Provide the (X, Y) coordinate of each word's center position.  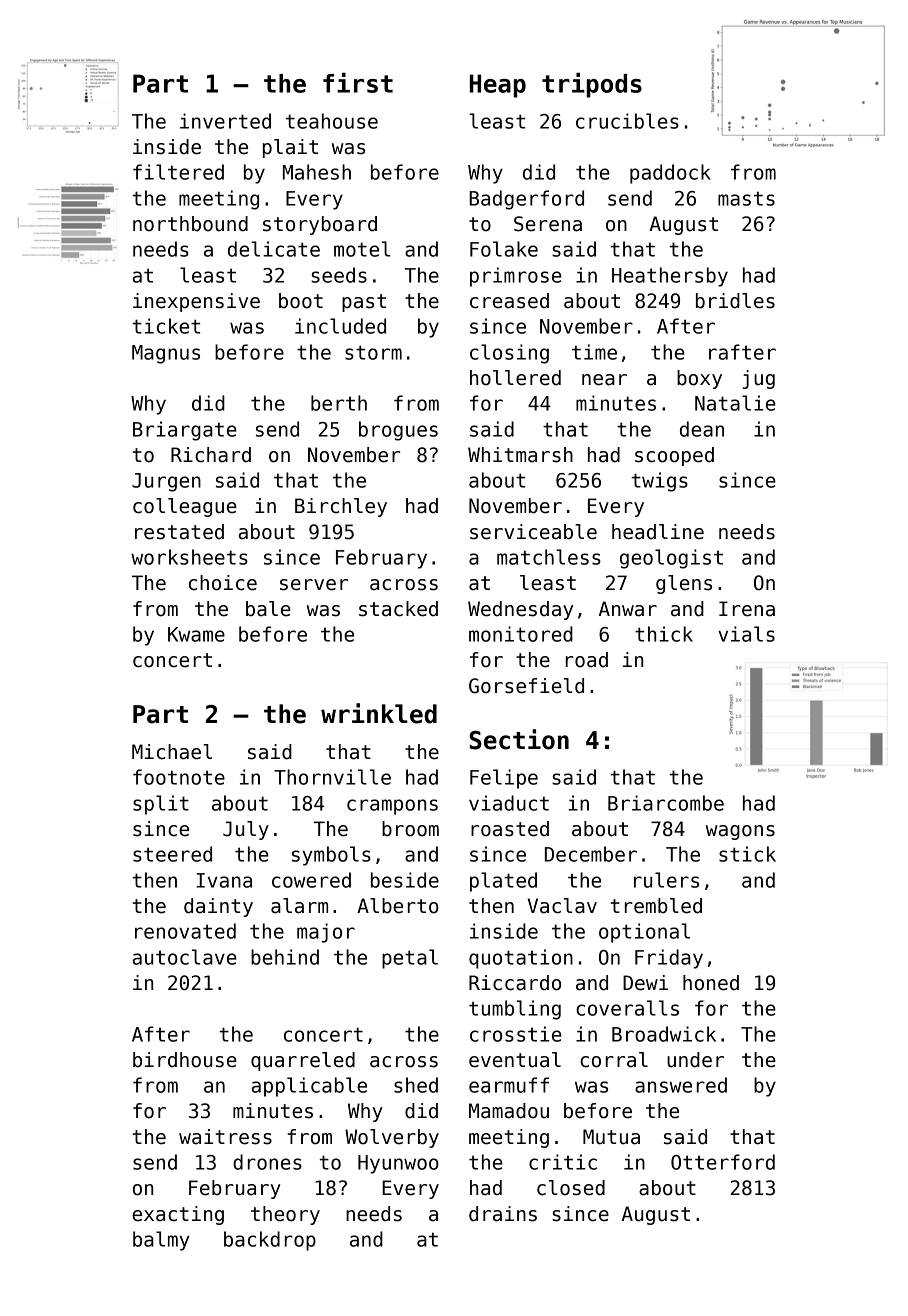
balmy (161, 1241)
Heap (498, 86)
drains (503, 1214)
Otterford (723, 1162)
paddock (670, 174)
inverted (225, 121)
